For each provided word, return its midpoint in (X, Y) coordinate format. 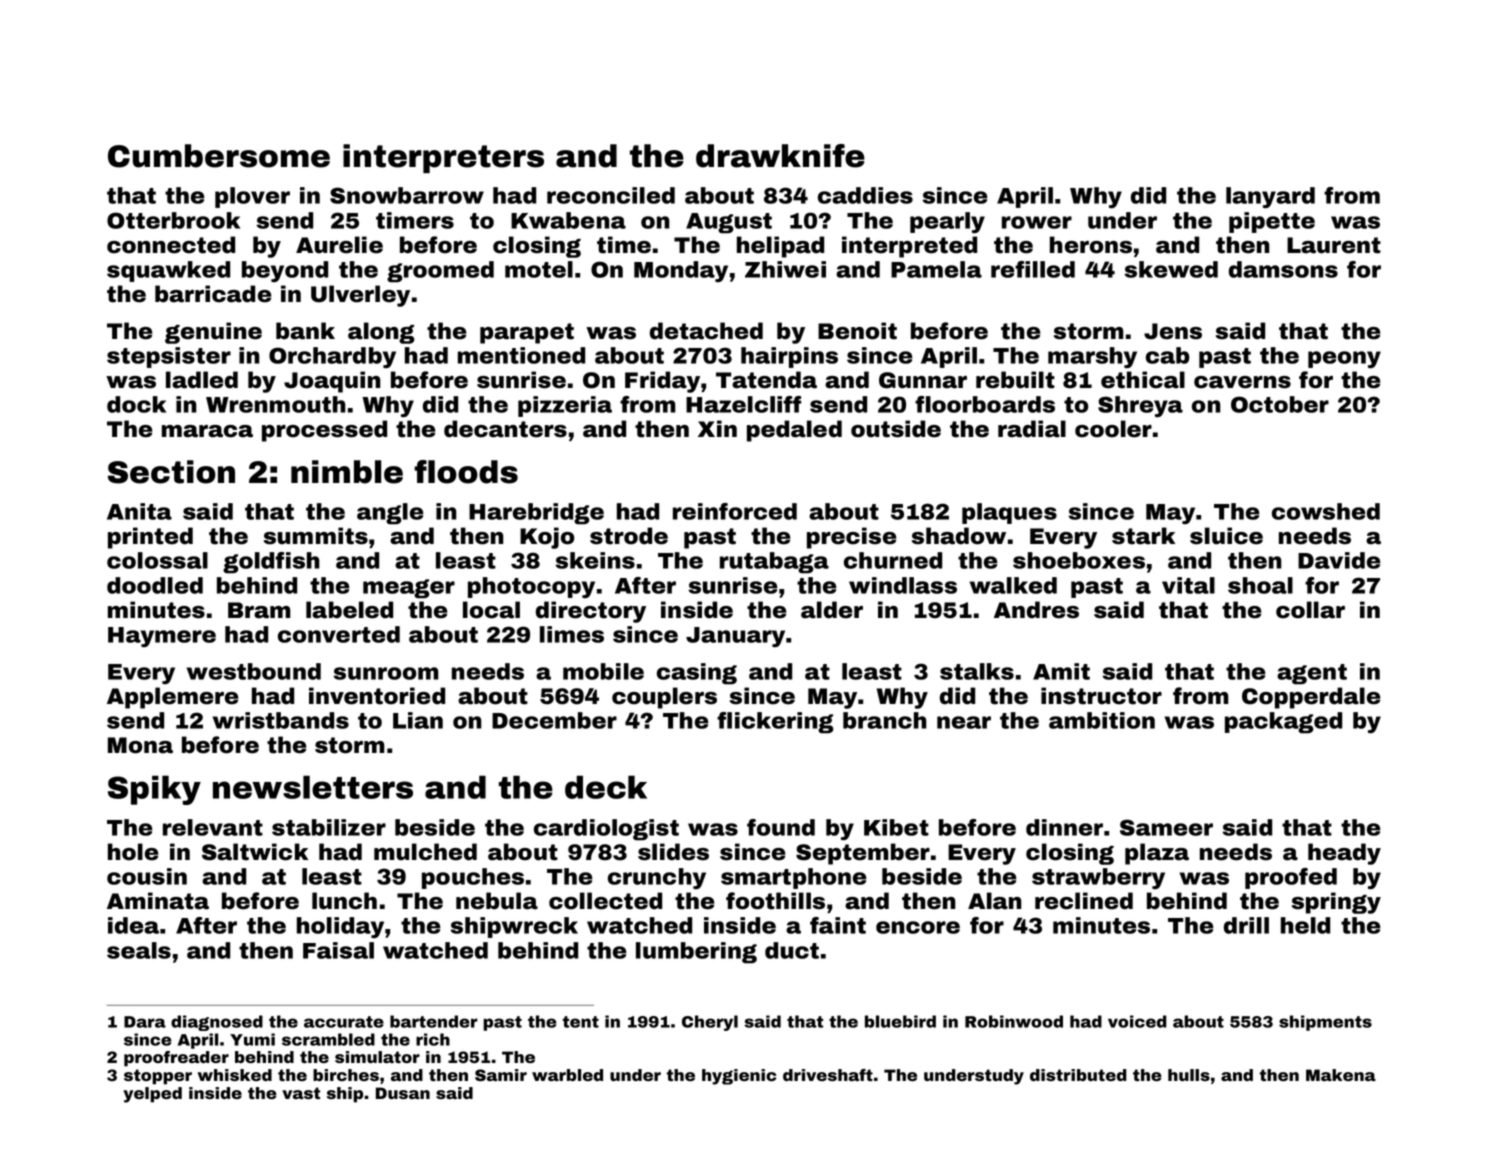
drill (1246, 925)
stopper (158, 1077)
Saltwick (255, 852)
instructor (1101, 696)
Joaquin (332, 382)
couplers (664, 698)
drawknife (780, 156)
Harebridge (536, 514)
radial (1032, 429)
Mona (140, 745)
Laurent (1334, 245)
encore (918, 927)
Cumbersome (219, 156)
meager (409, 589)
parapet (527, 333)
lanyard (1270, 198)
